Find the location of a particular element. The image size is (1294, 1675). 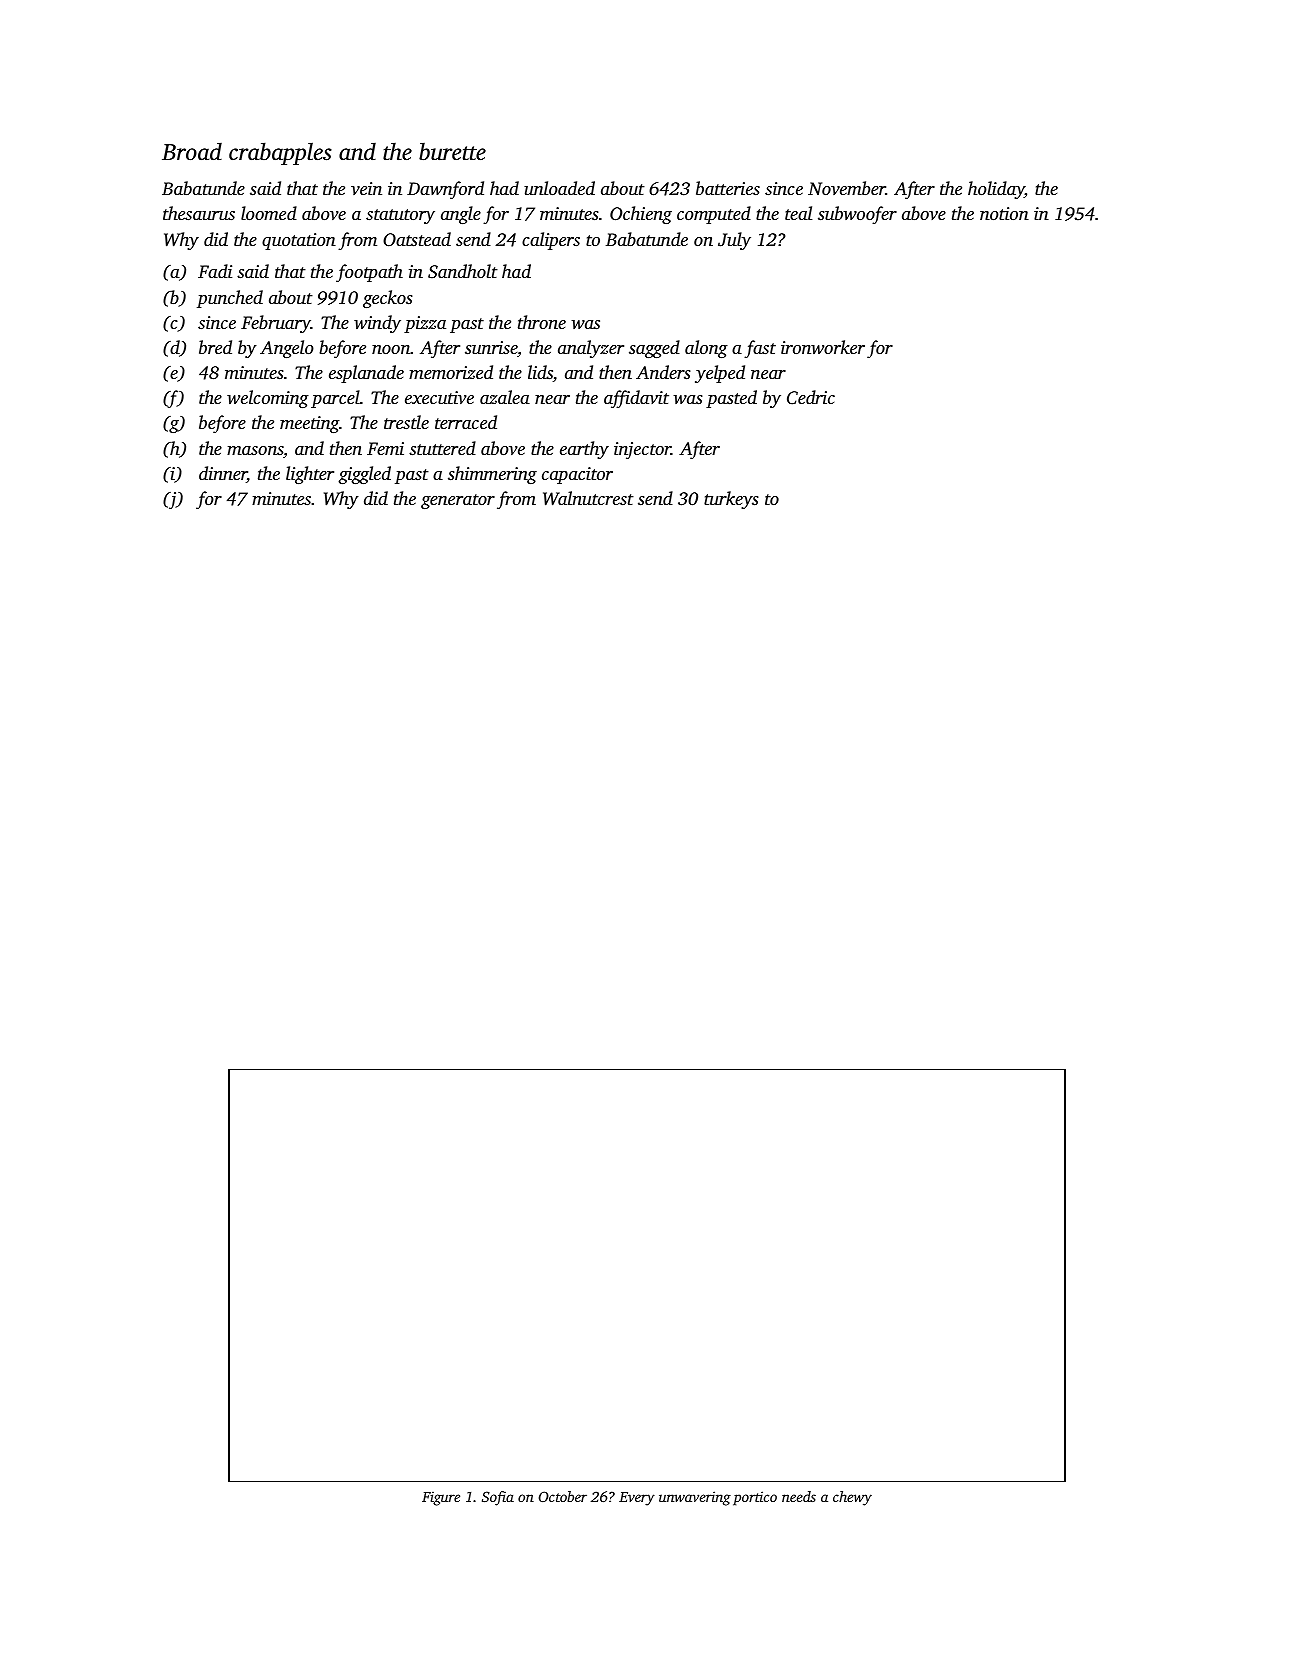

batteries is located at coordinates (728, 188).
